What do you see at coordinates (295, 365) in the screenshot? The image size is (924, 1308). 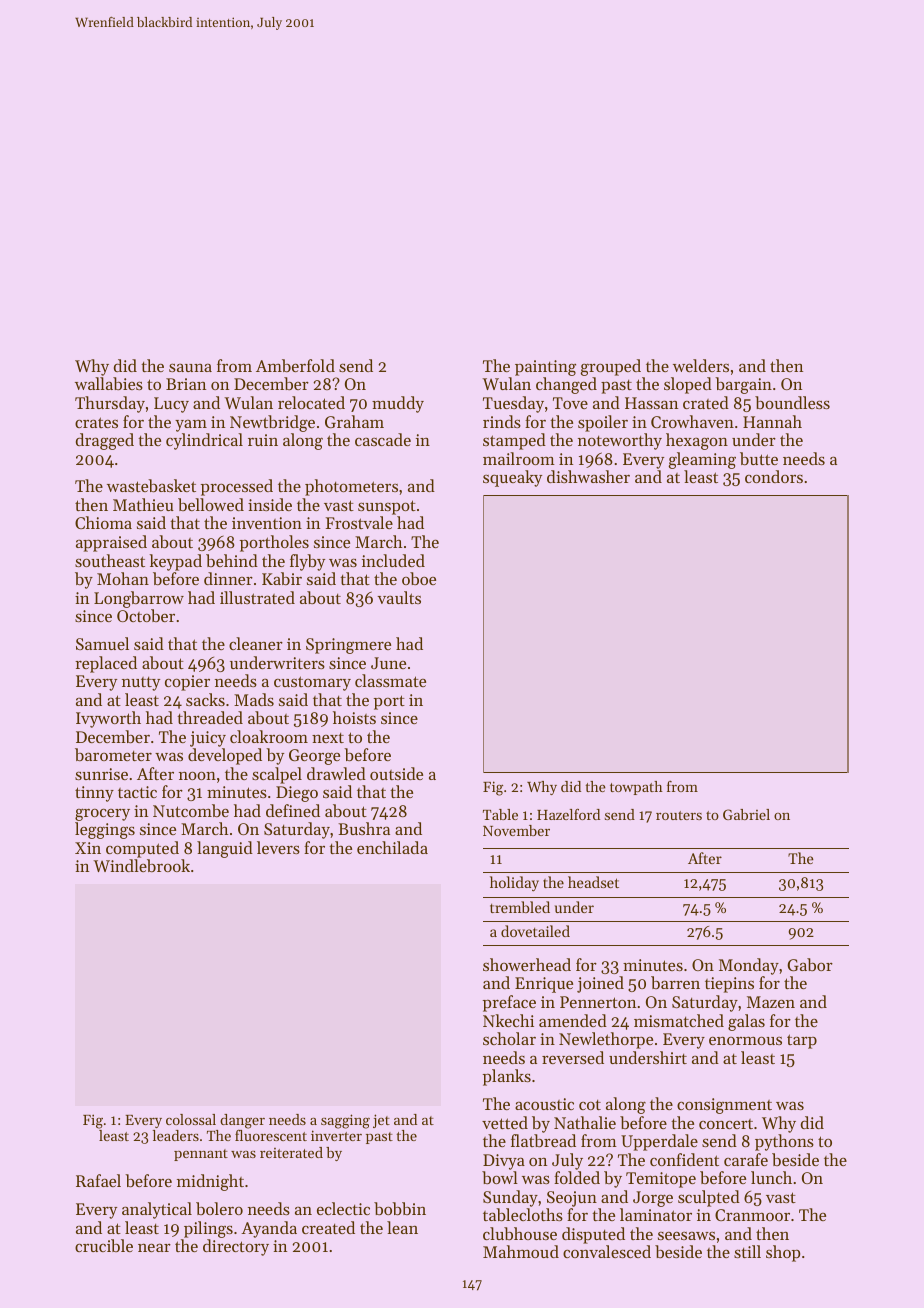 I see `Amberfold` at bounding box center [295, 365].
